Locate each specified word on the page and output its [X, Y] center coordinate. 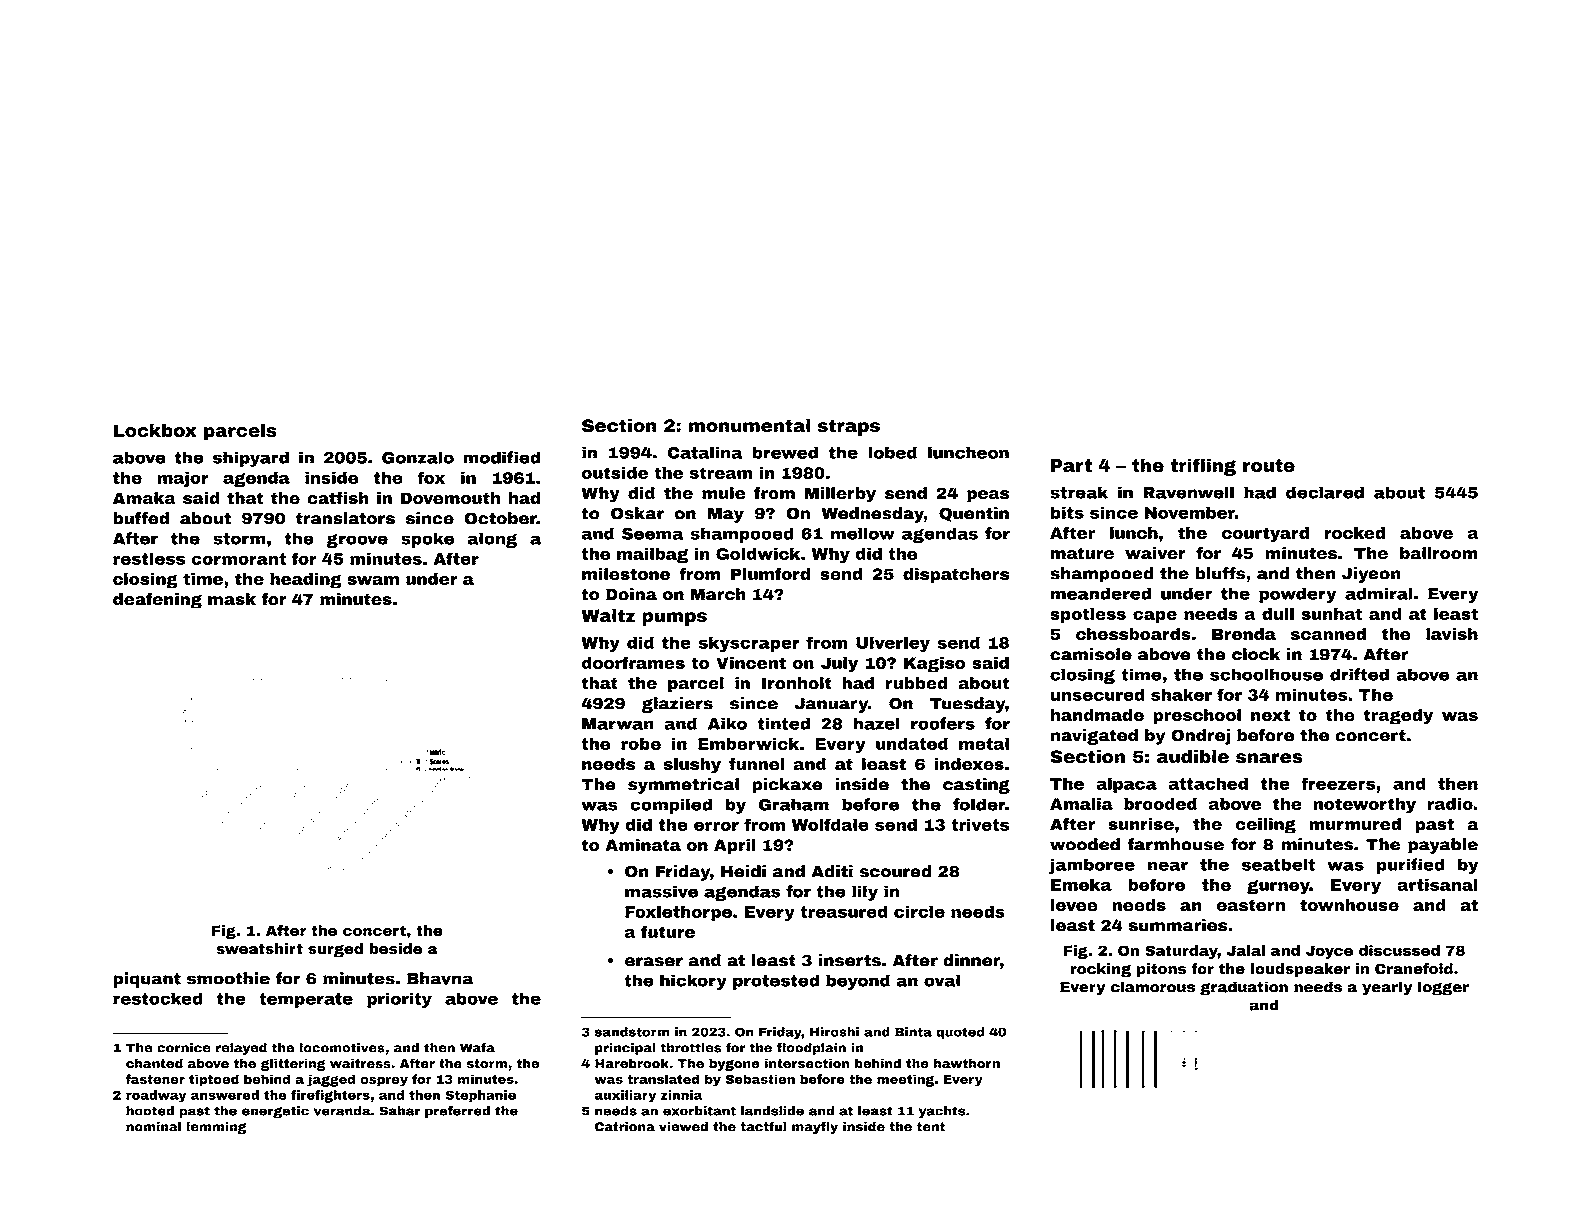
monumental [749, 425]
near [1168, 866]
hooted [150, 1111]
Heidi [743, 871]
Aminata [643, 845]
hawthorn [967, 1063]
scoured [896, 871]
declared [1325, 492]
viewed [683, 1126]
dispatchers [956, 576]
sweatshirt [259, 949]
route [1269, 465]
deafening [157, 601]
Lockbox [155, 430]
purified [1410, 866]
